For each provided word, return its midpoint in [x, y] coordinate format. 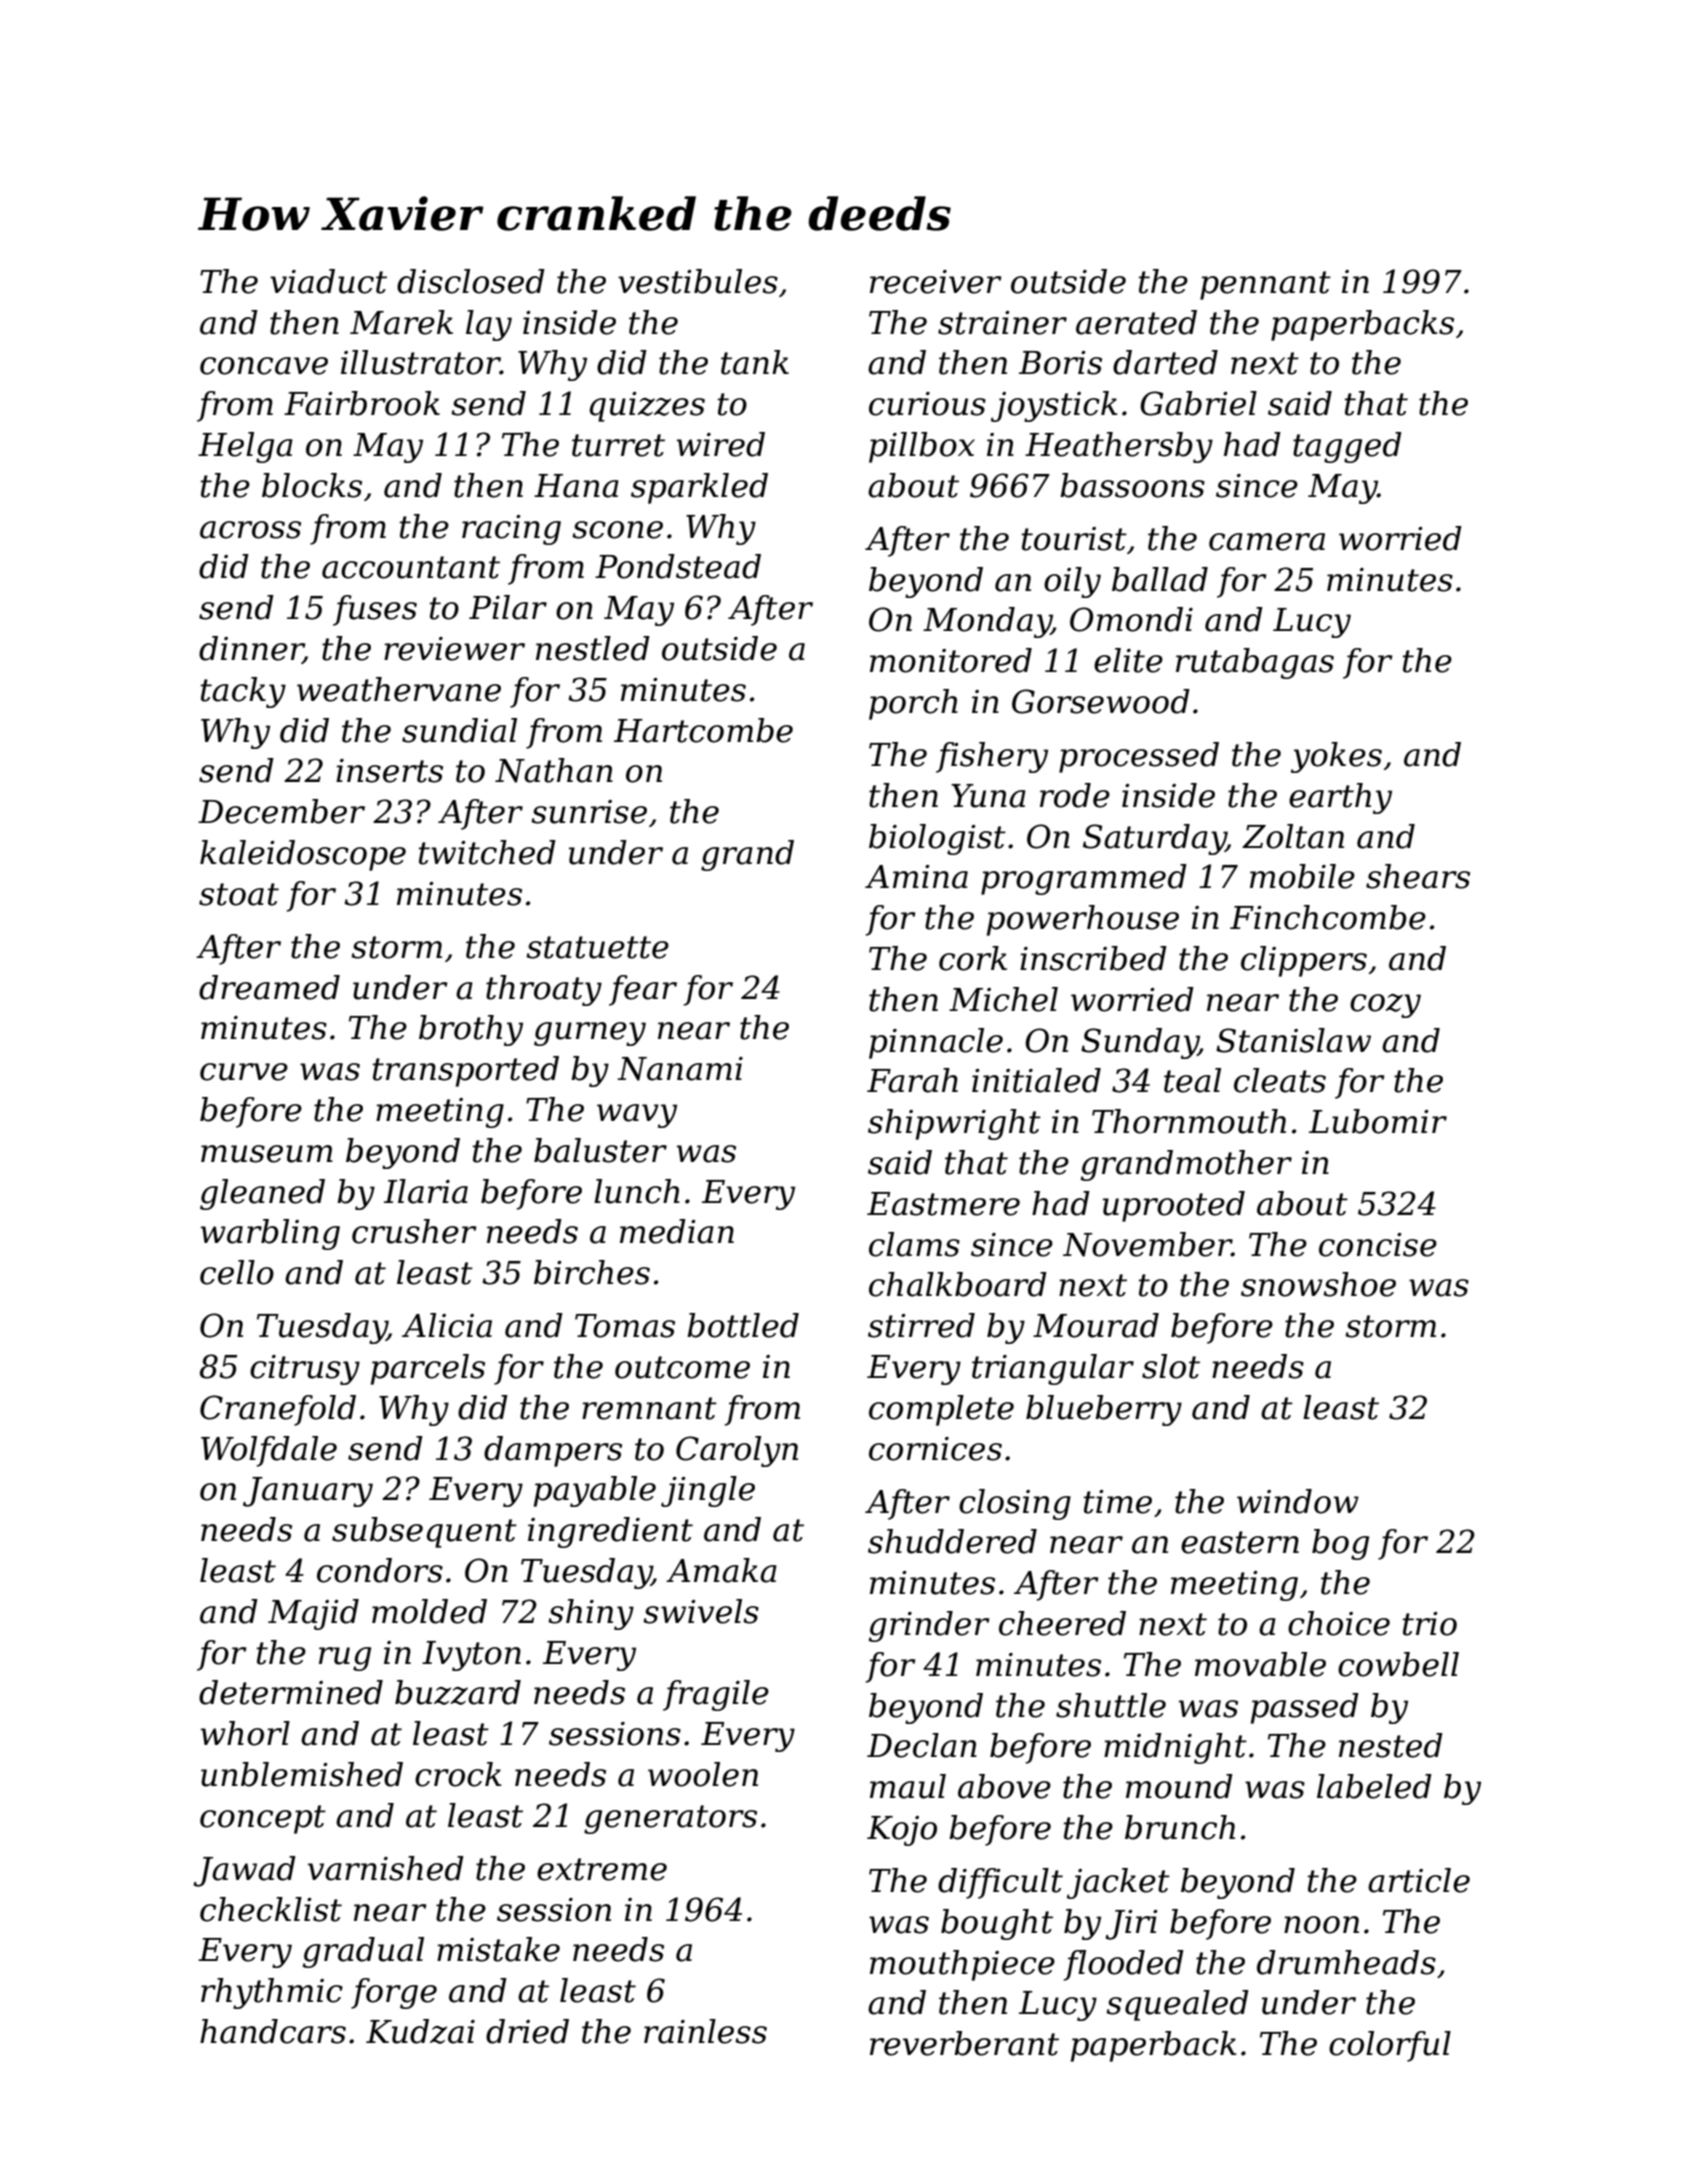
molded [429, 1611]
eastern [1240, 1542]
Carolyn [737, 1451]
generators [670, 1819]
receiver [936, 282]
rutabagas [1255, 663]
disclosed [471, 281]
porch [913, 704]
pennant [1265, 285]
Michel [1003, 999]
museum [267, 1154]
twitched [487, 852]
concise [1378, 1245]
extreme [602, 1869]
